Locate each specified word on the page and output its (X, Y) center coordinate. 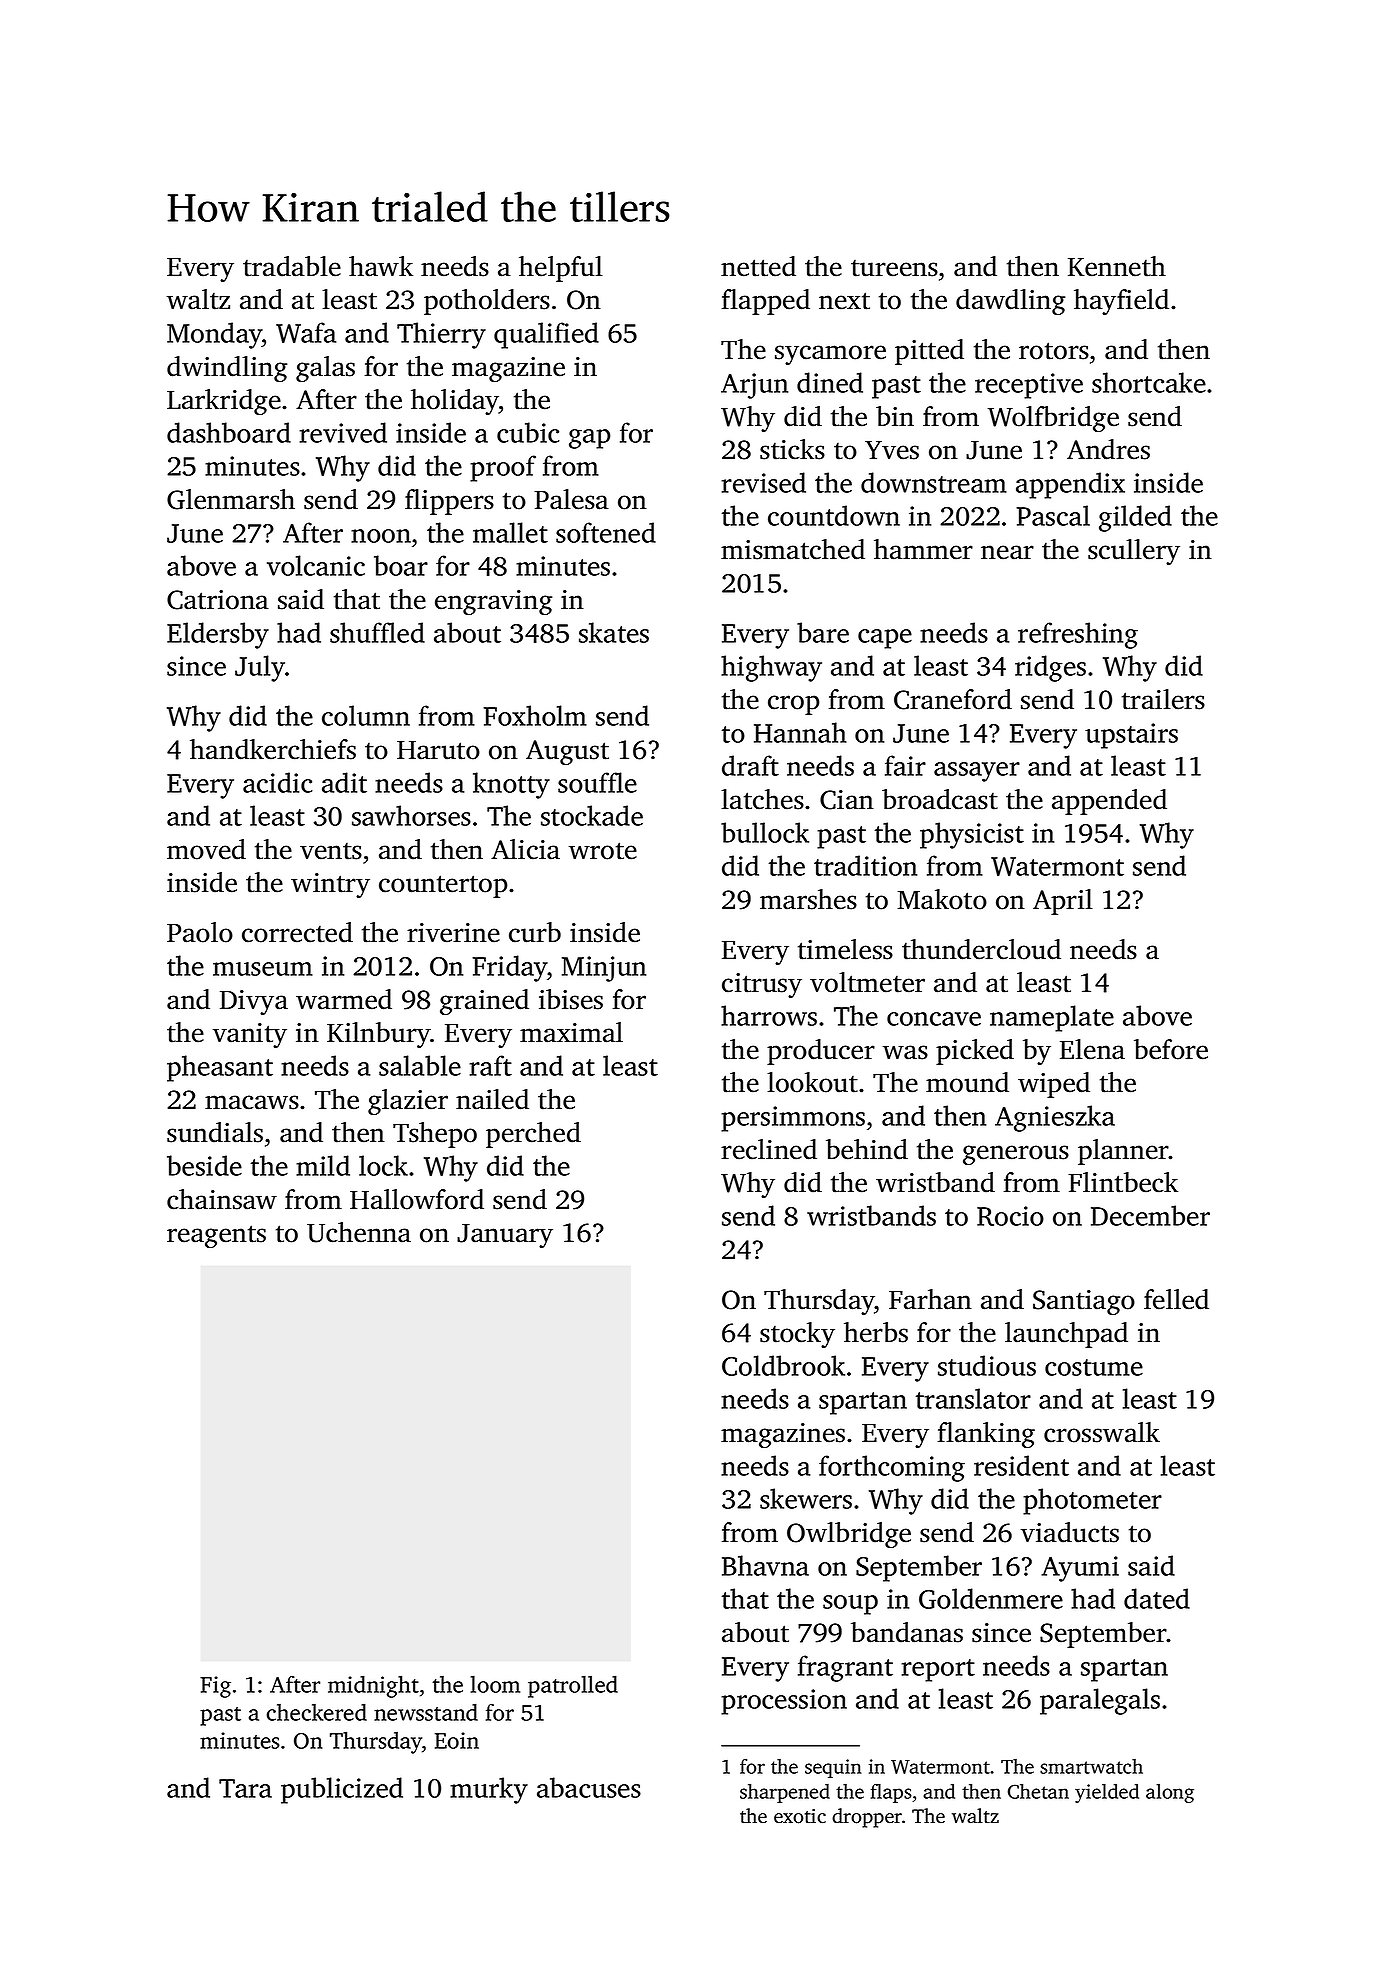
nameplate (1052, 1018)
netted (758, 266)
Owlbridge (849, 1535)
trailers (1163, 699)
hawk (381, 266)
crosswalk (1102, 1432)
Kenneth (1117, 266)
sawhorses (411, 815)
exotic (800, 1816)
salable (420, 1065)
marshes (808, 899)
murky (489, 1790)
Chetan (1038, 1791)
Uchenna (359, 1232)
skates (614, 632)
